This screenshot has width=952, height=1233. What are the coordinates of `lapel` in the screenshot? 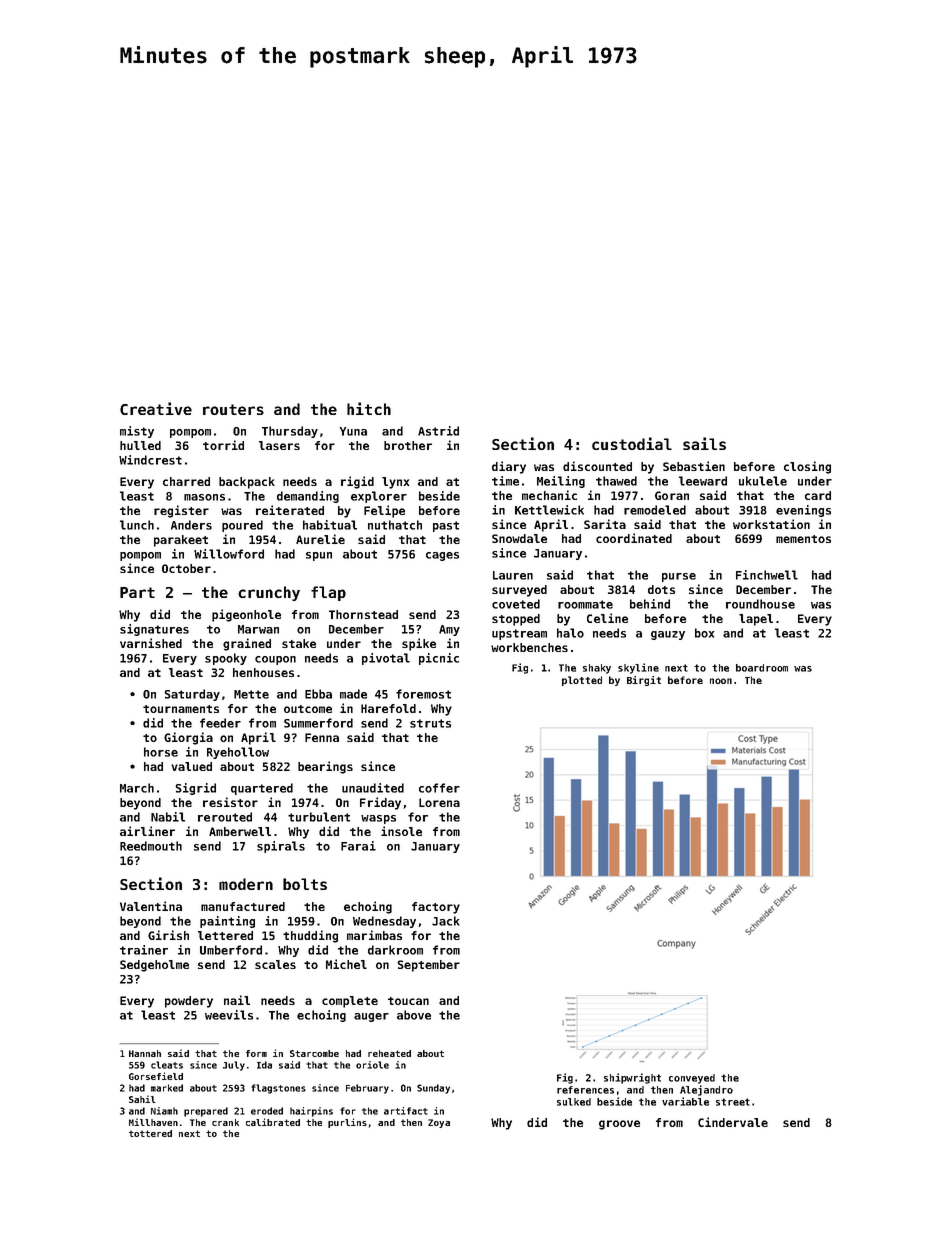 It's located at (756, 620).
